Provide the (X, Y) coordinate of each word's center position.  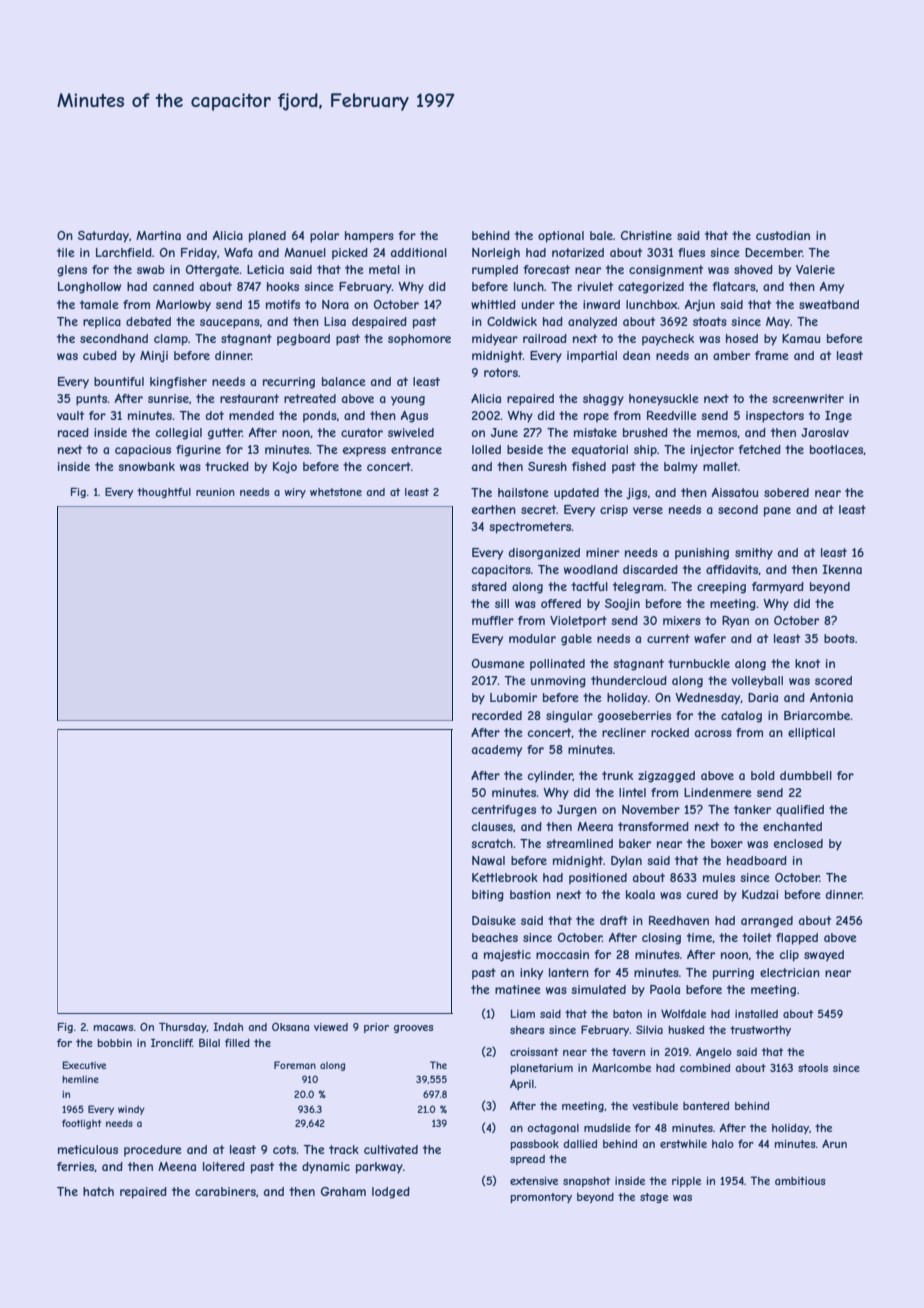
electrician (790, 972)
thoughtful (164, 493)
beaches (495, 937)
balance (344, 381)
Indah (228, 1027)
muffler (493, 620)
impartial (592, 357)
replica (102, 323)
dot (215, 415)
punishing (702, 554)
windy (131, 1110)
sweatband (829, 304)
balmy (681, 468)
